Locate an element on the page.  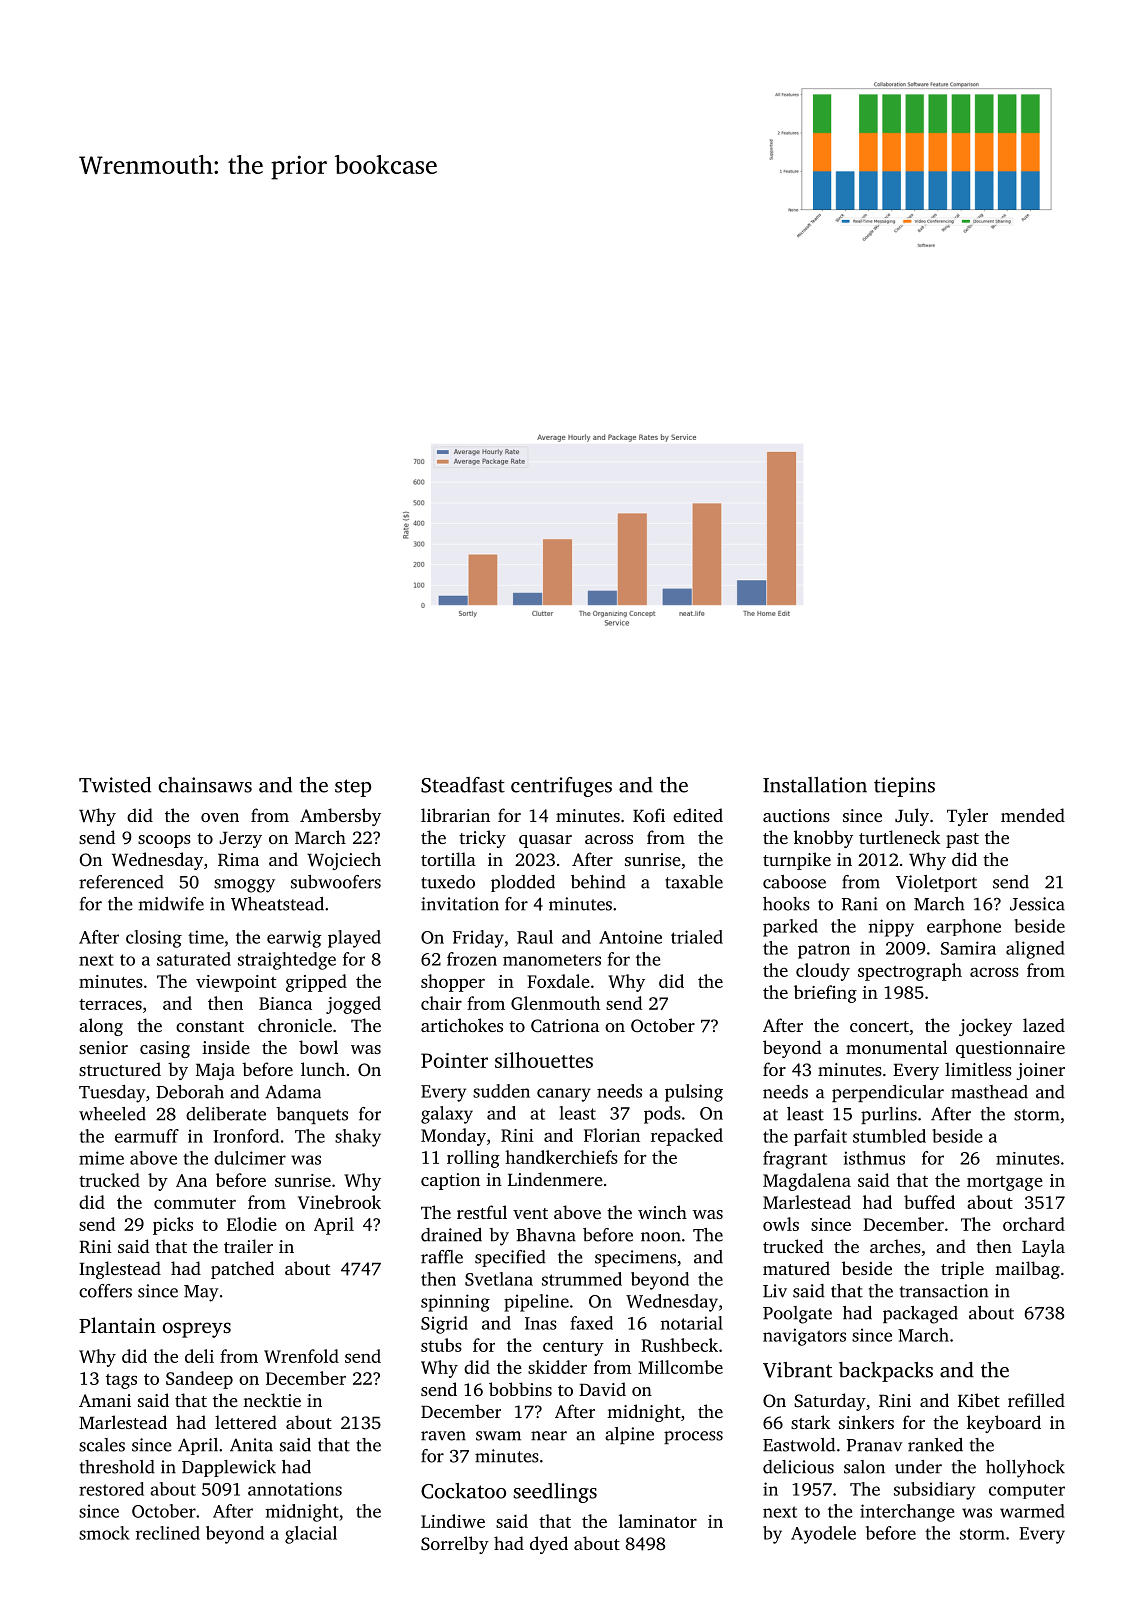
Wrenfold is located at coordinates (301, 1356).
